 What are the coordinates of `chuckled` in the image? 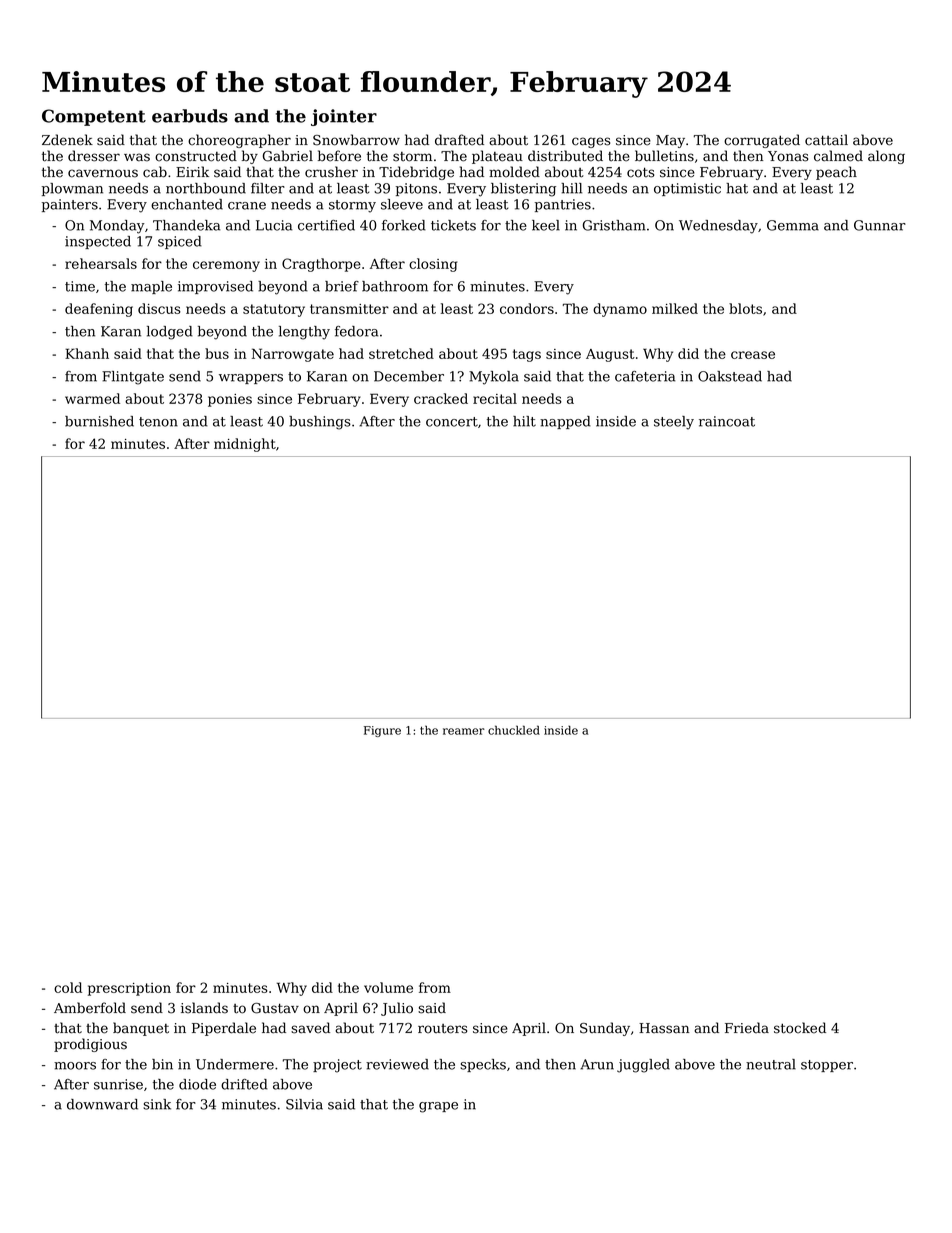 It's located at (514, 730).
